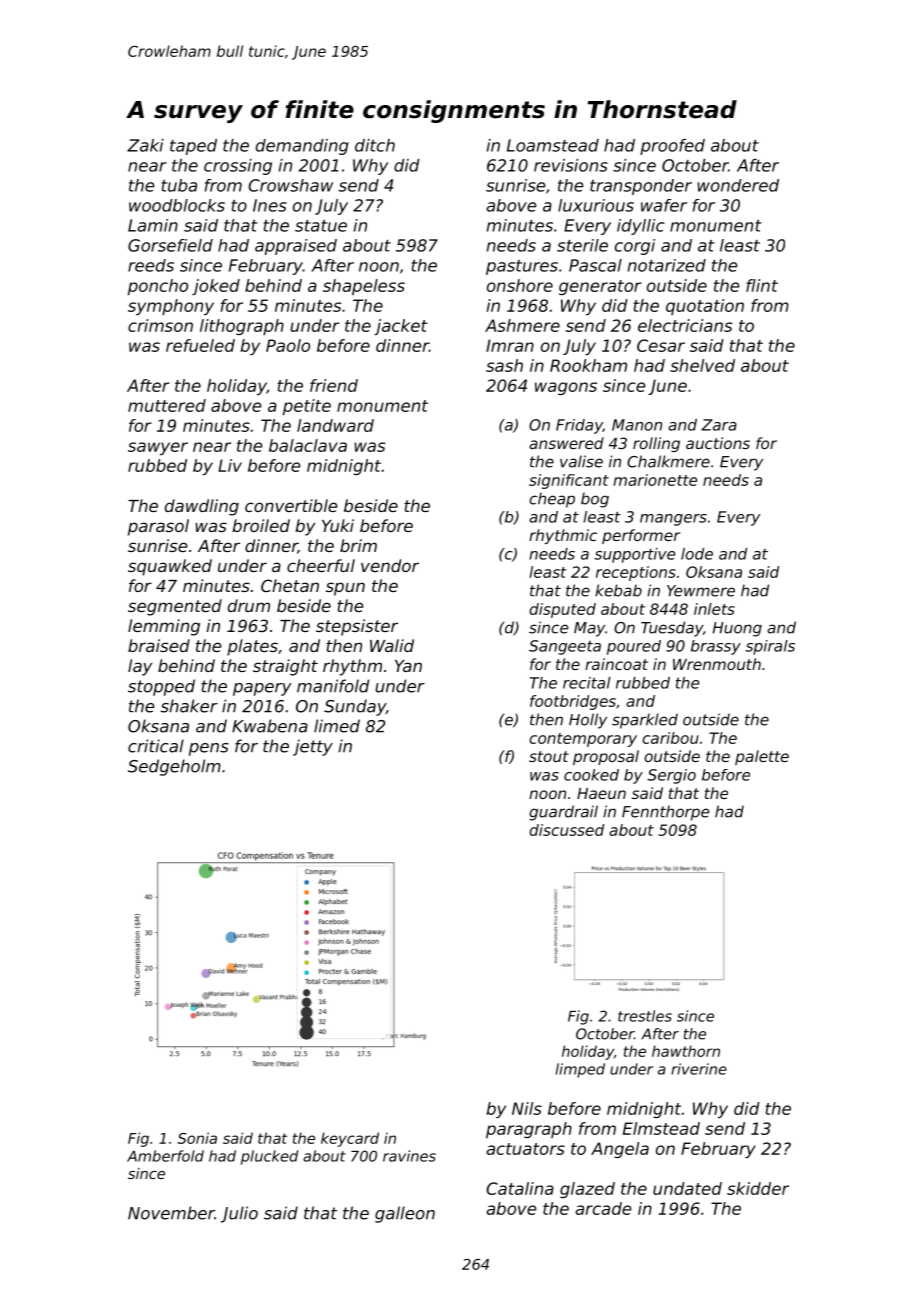 This page has height=1314, width=924. Describe the element at coordinates (525, 1149) in the page. I see `actuators` at that location.
